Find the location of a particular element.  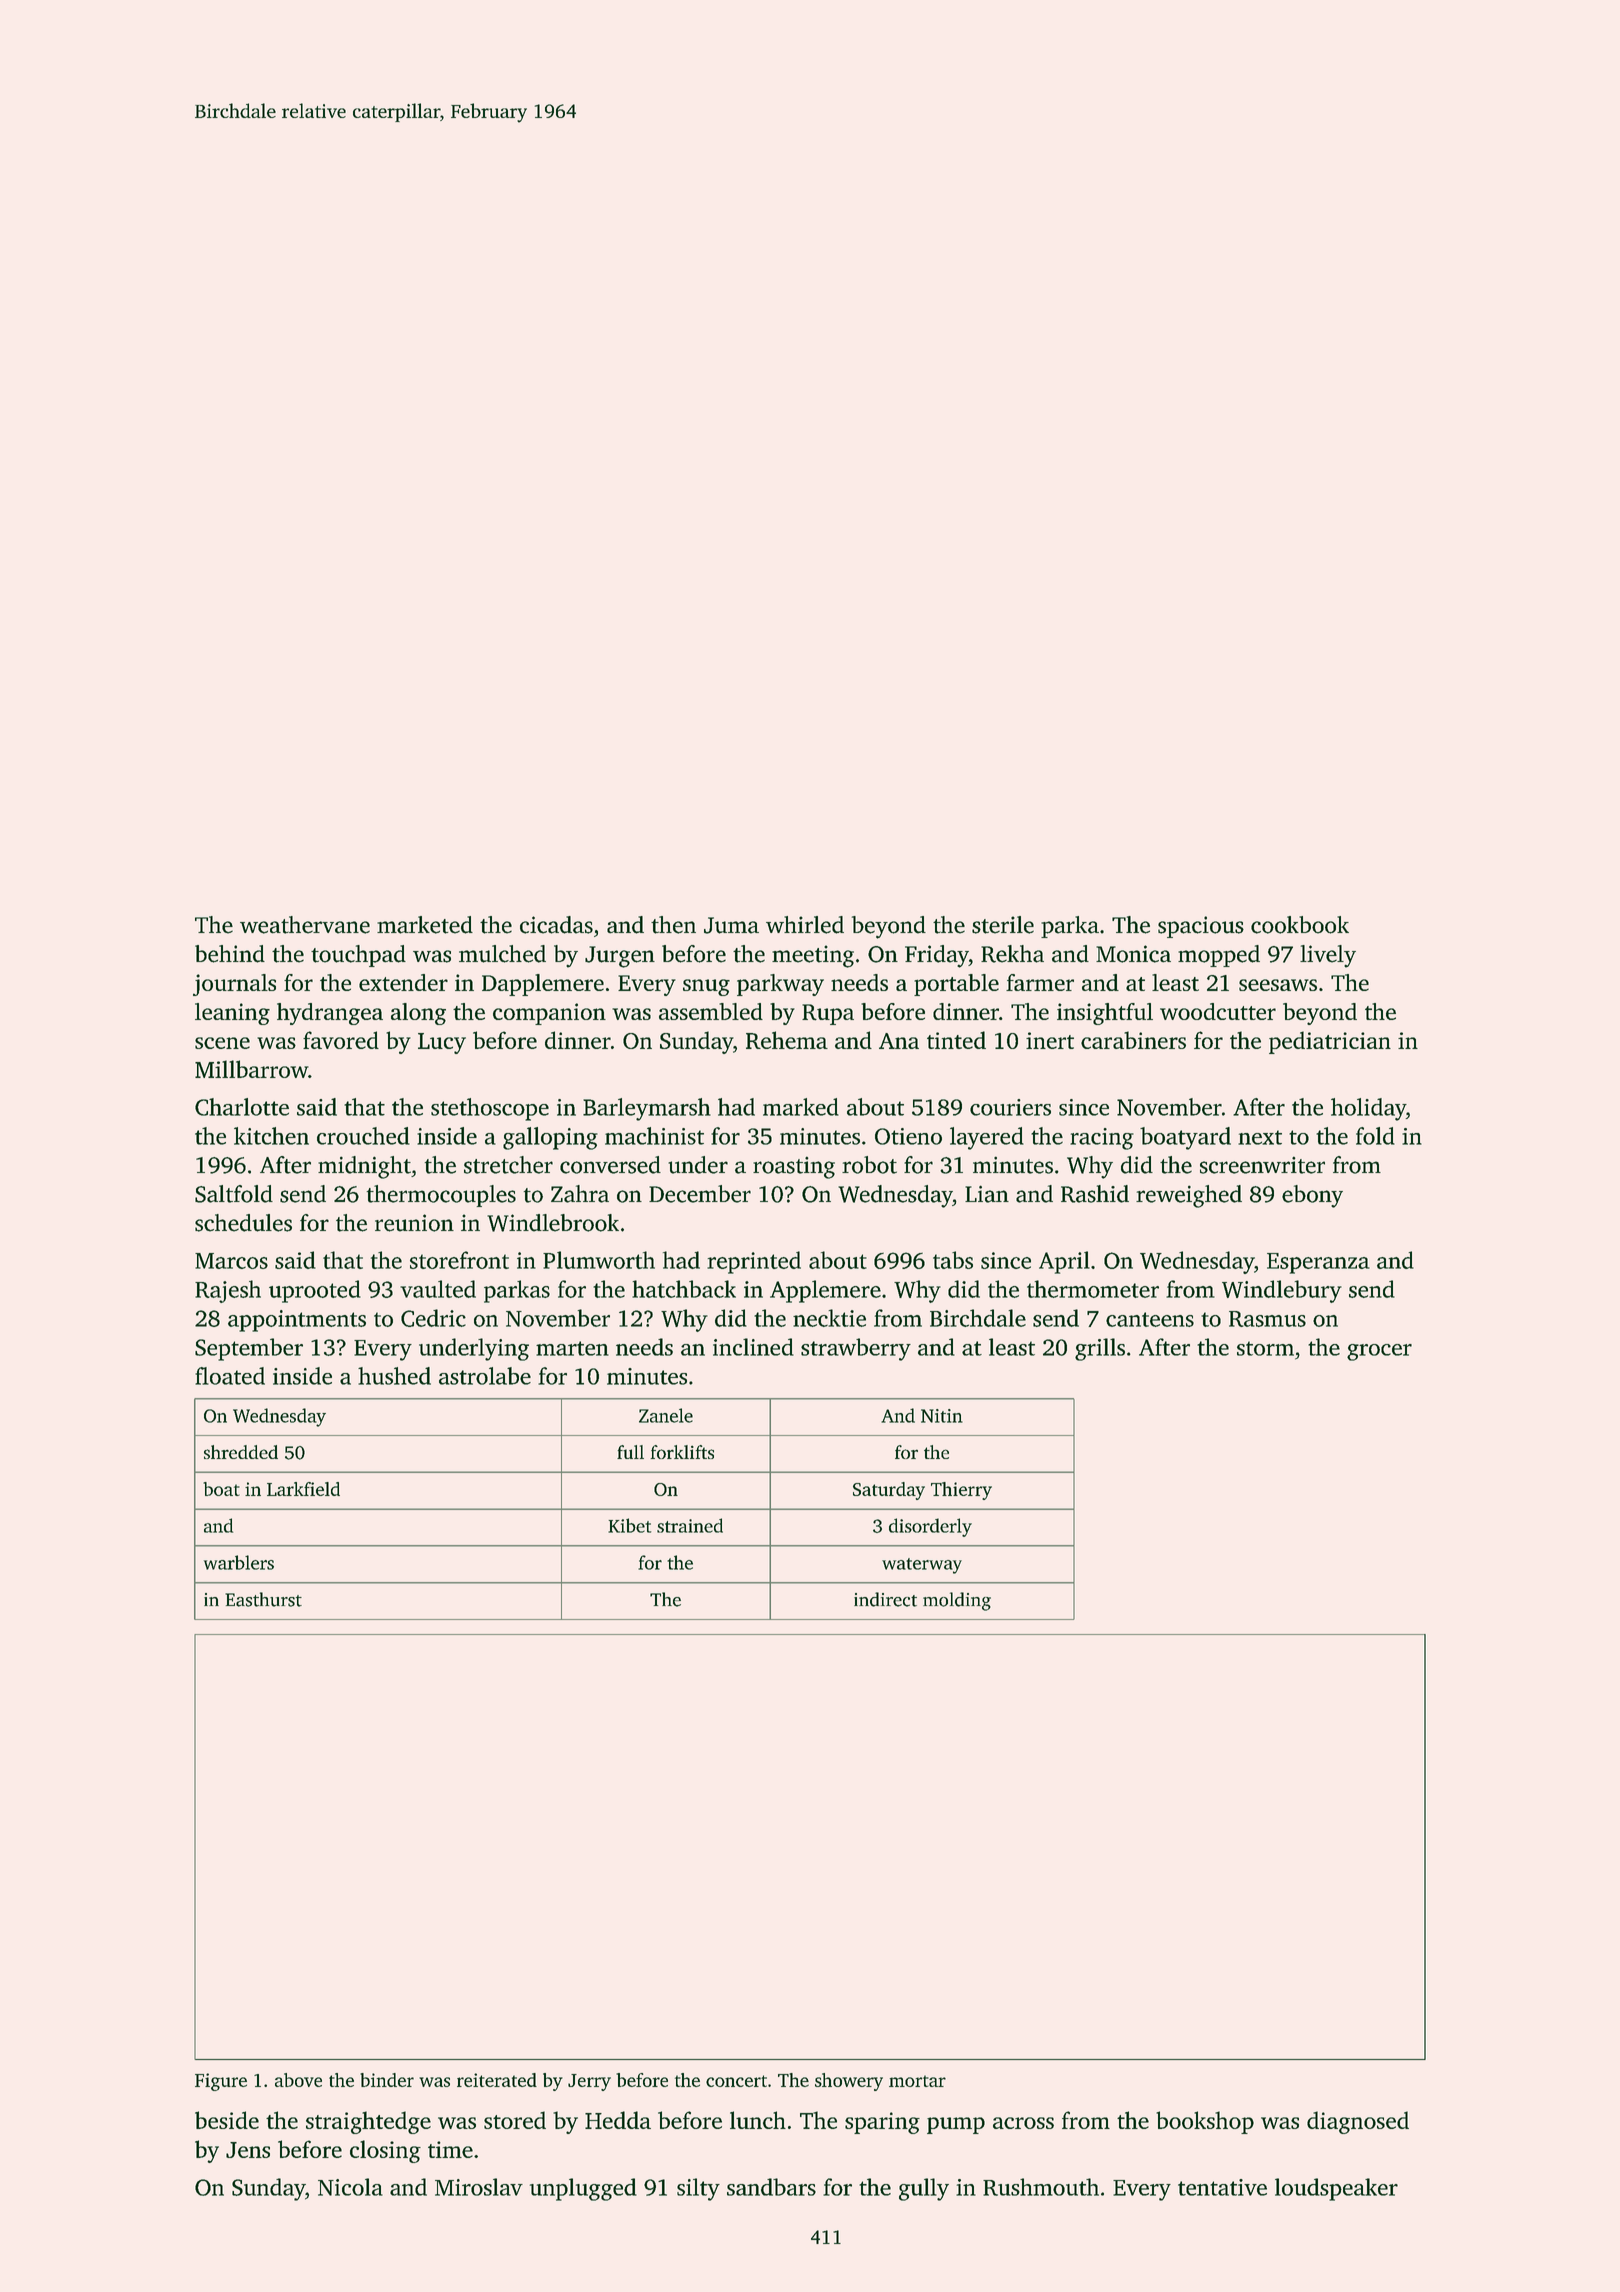

kitchen is located at coordinates (271, 1136).
